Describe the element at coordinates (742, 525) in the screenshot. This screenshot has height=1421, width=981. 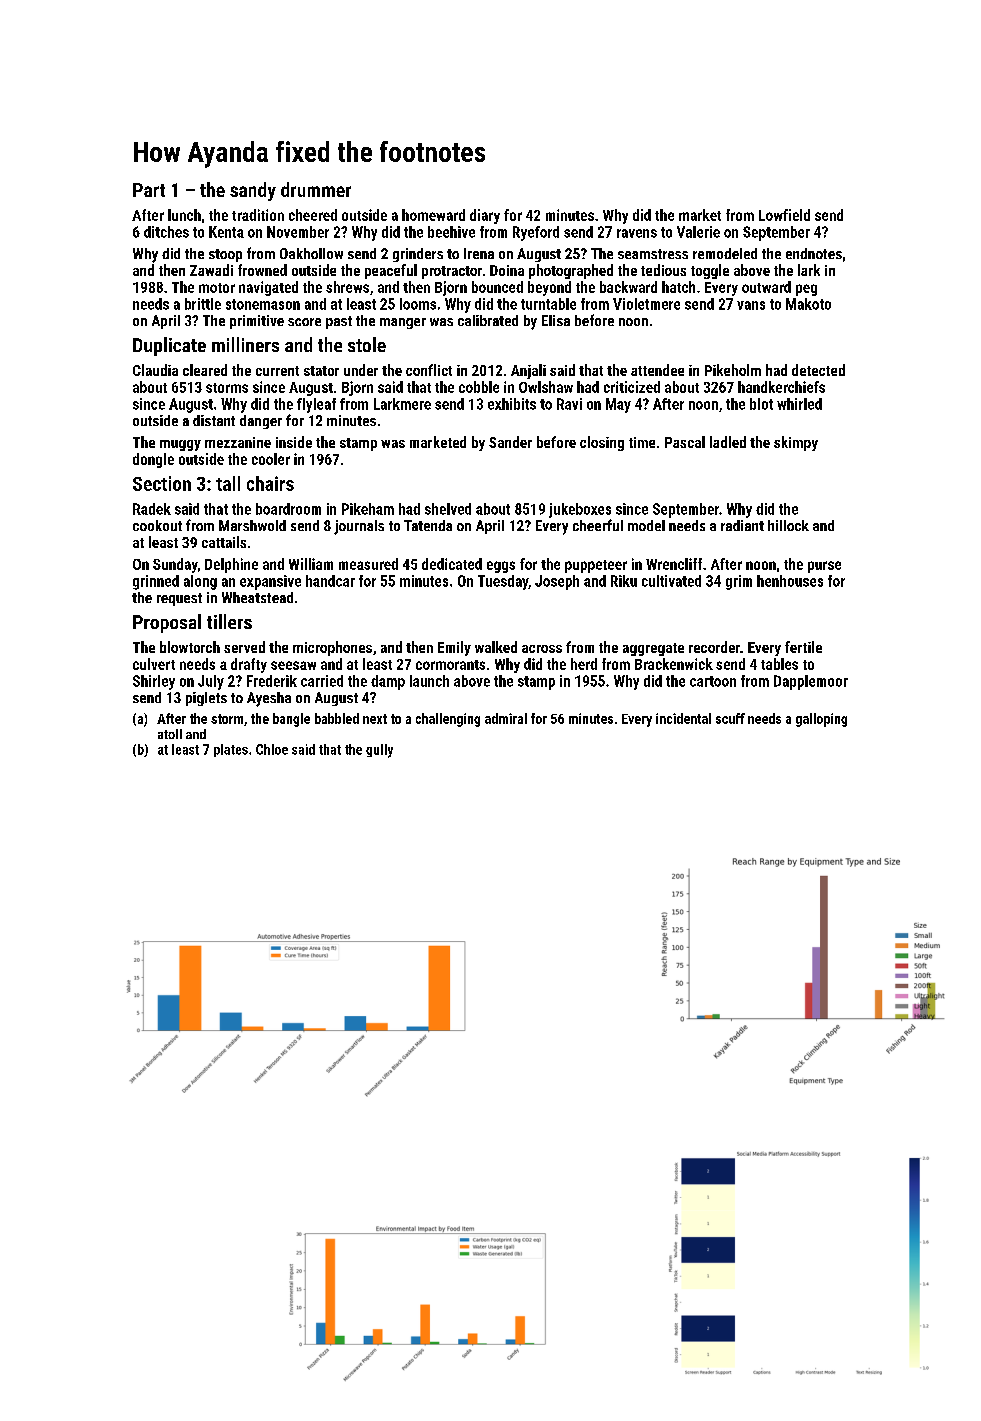
I see `radiant` at that location.
